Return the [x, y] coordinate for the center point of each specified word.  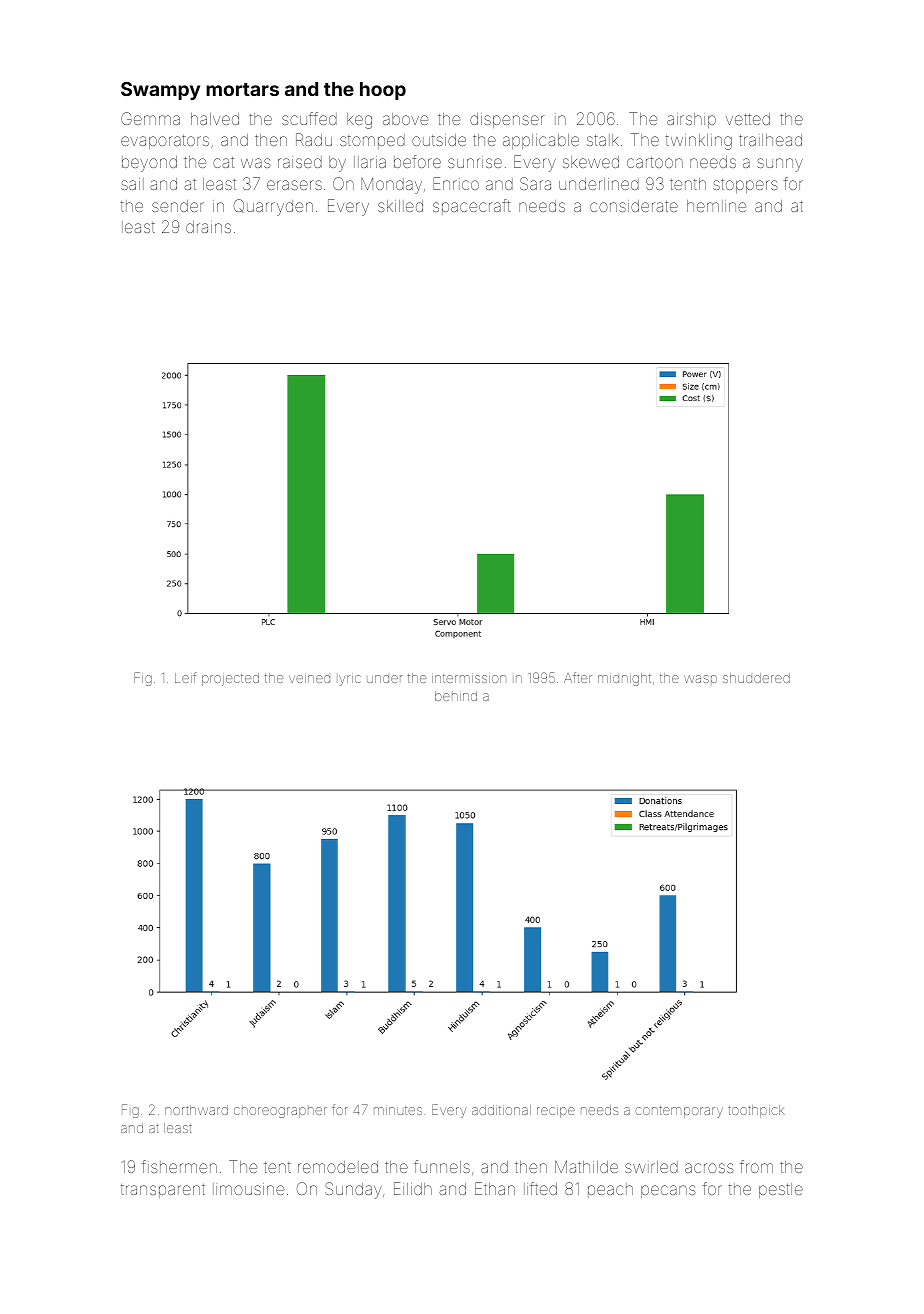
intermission [469, 678]
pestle [781, 1190]
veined [309, 679]
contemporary [679, 1112]
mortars [242, 89]
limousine [248, 1189]
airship [691, 120]
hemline [716, 206]
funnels [442, 1166]
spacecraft [472, 207]
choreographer [280, 1112]
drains [208, 227]
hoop [383, 91]
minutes [398, 1110]
